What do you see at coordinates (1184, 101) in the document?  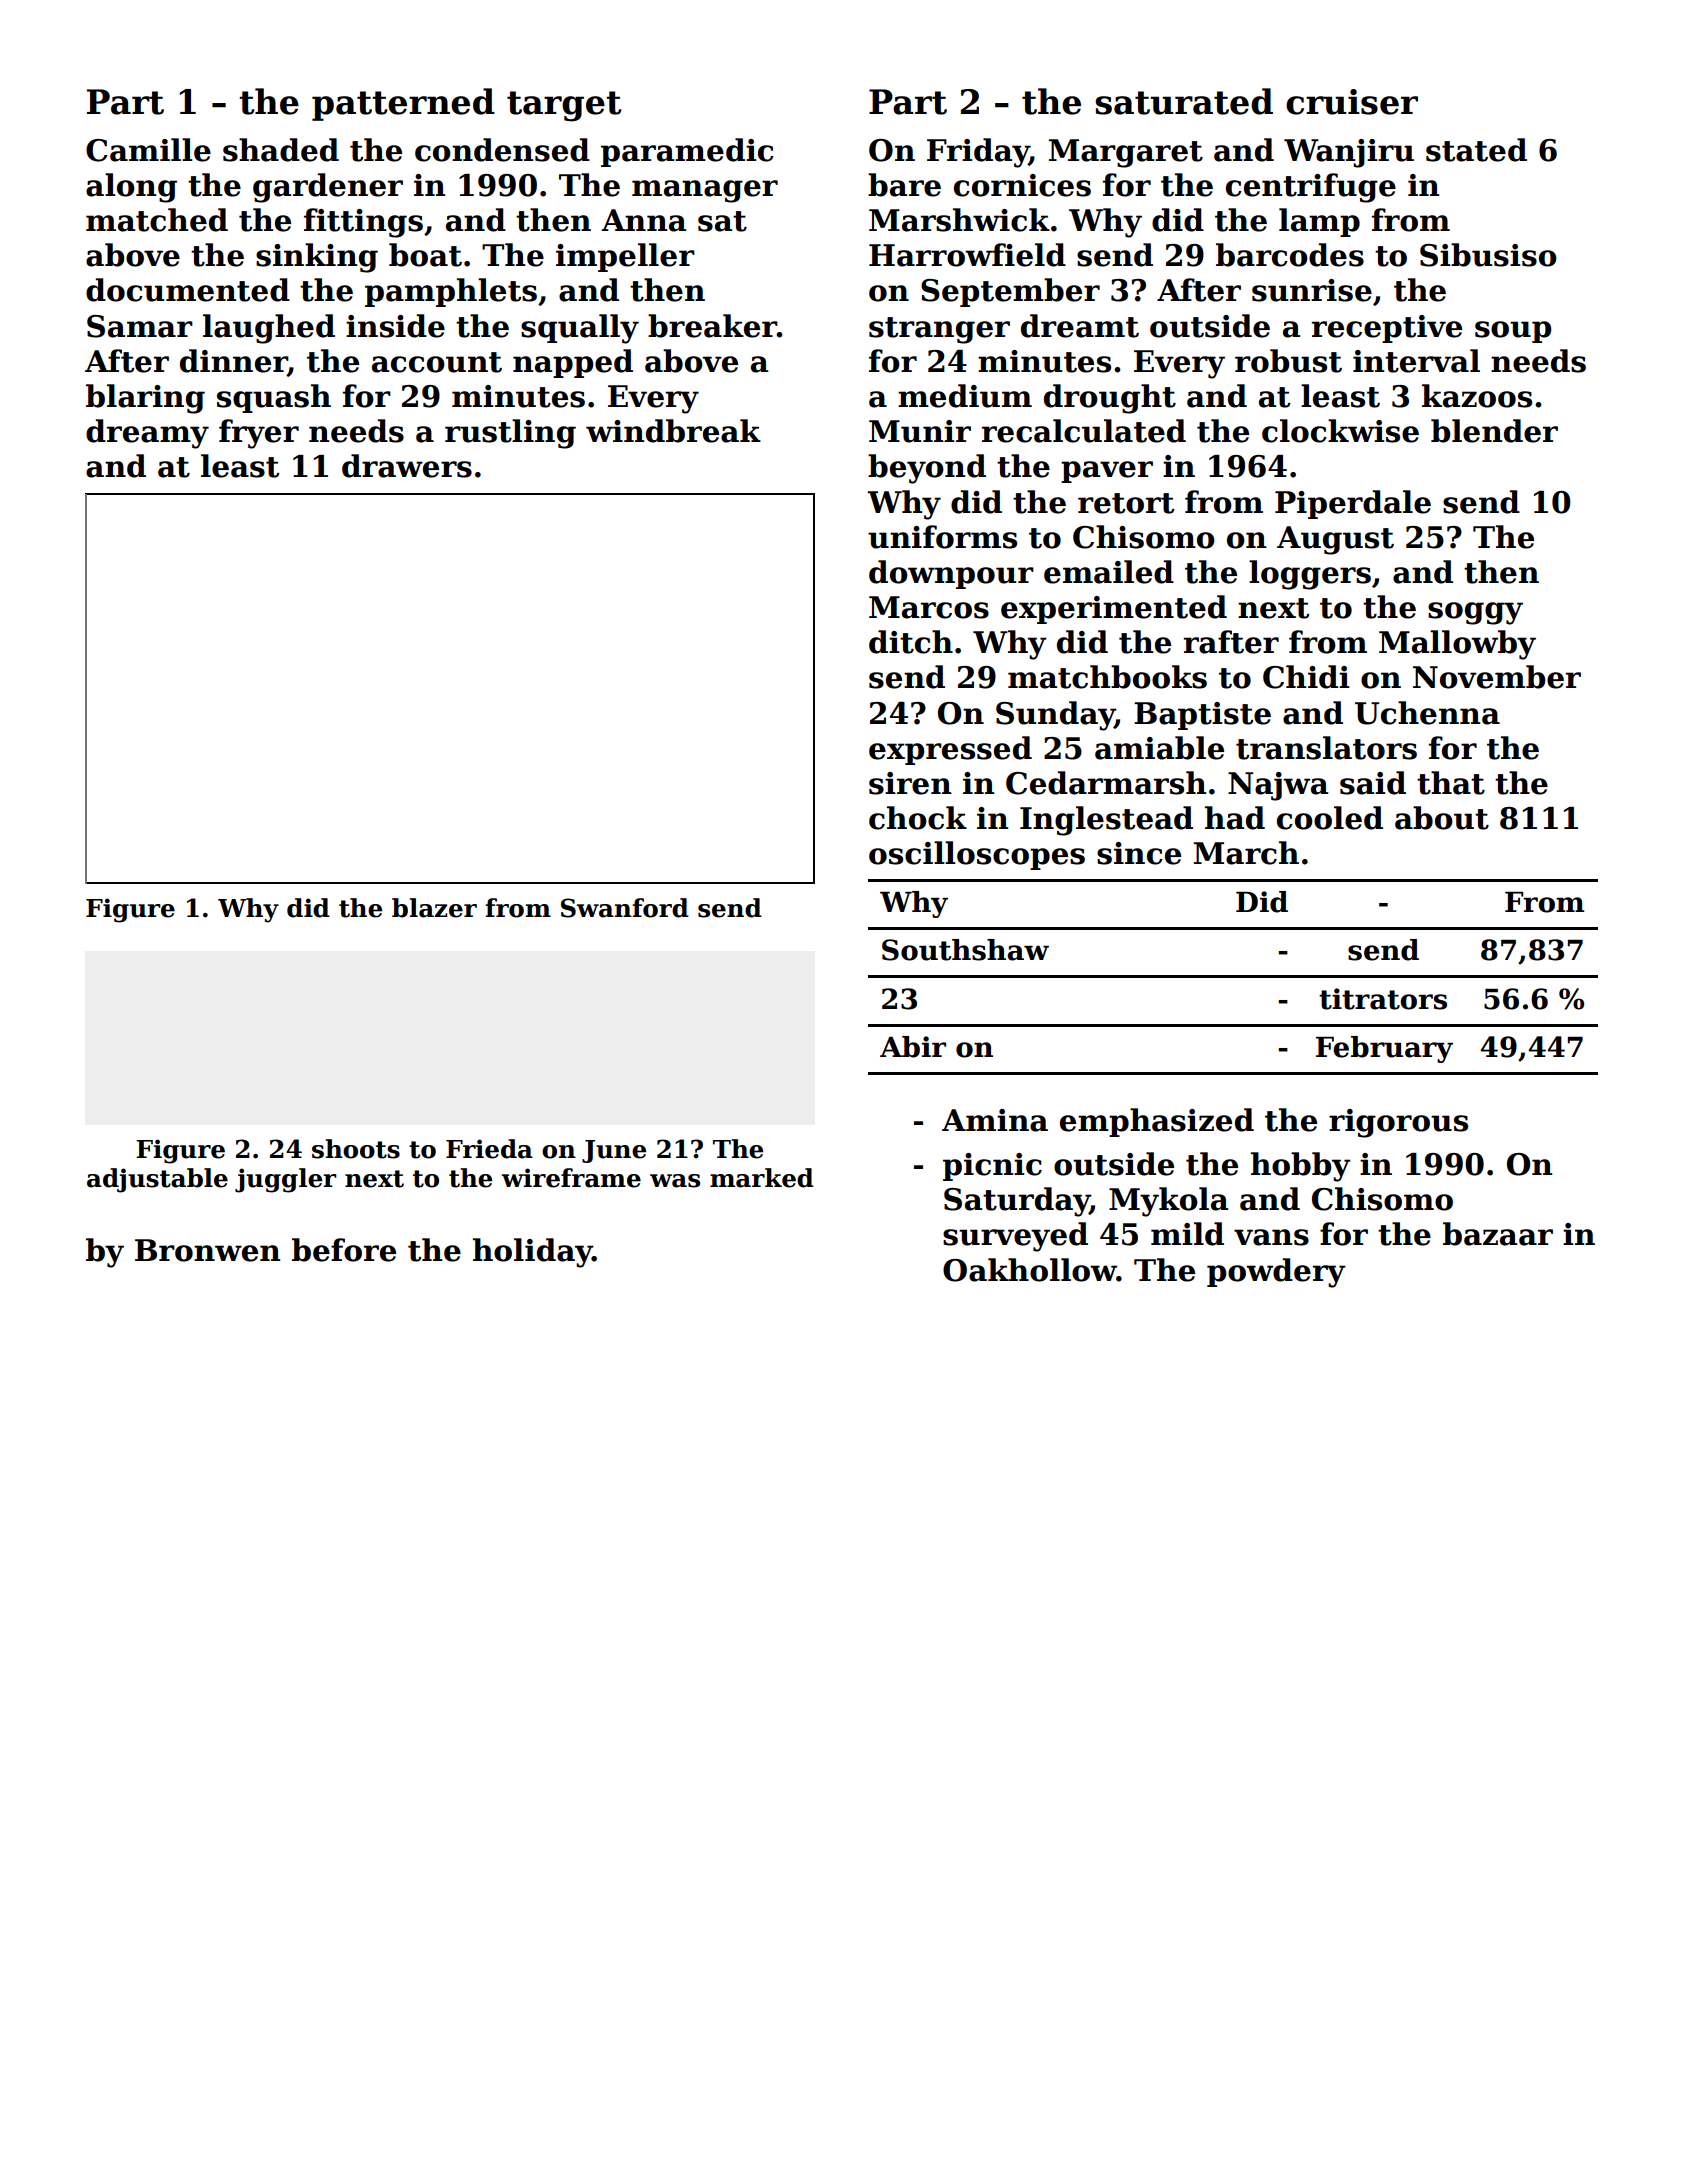 I see `saturated` at bounding box center [1184, 101].
